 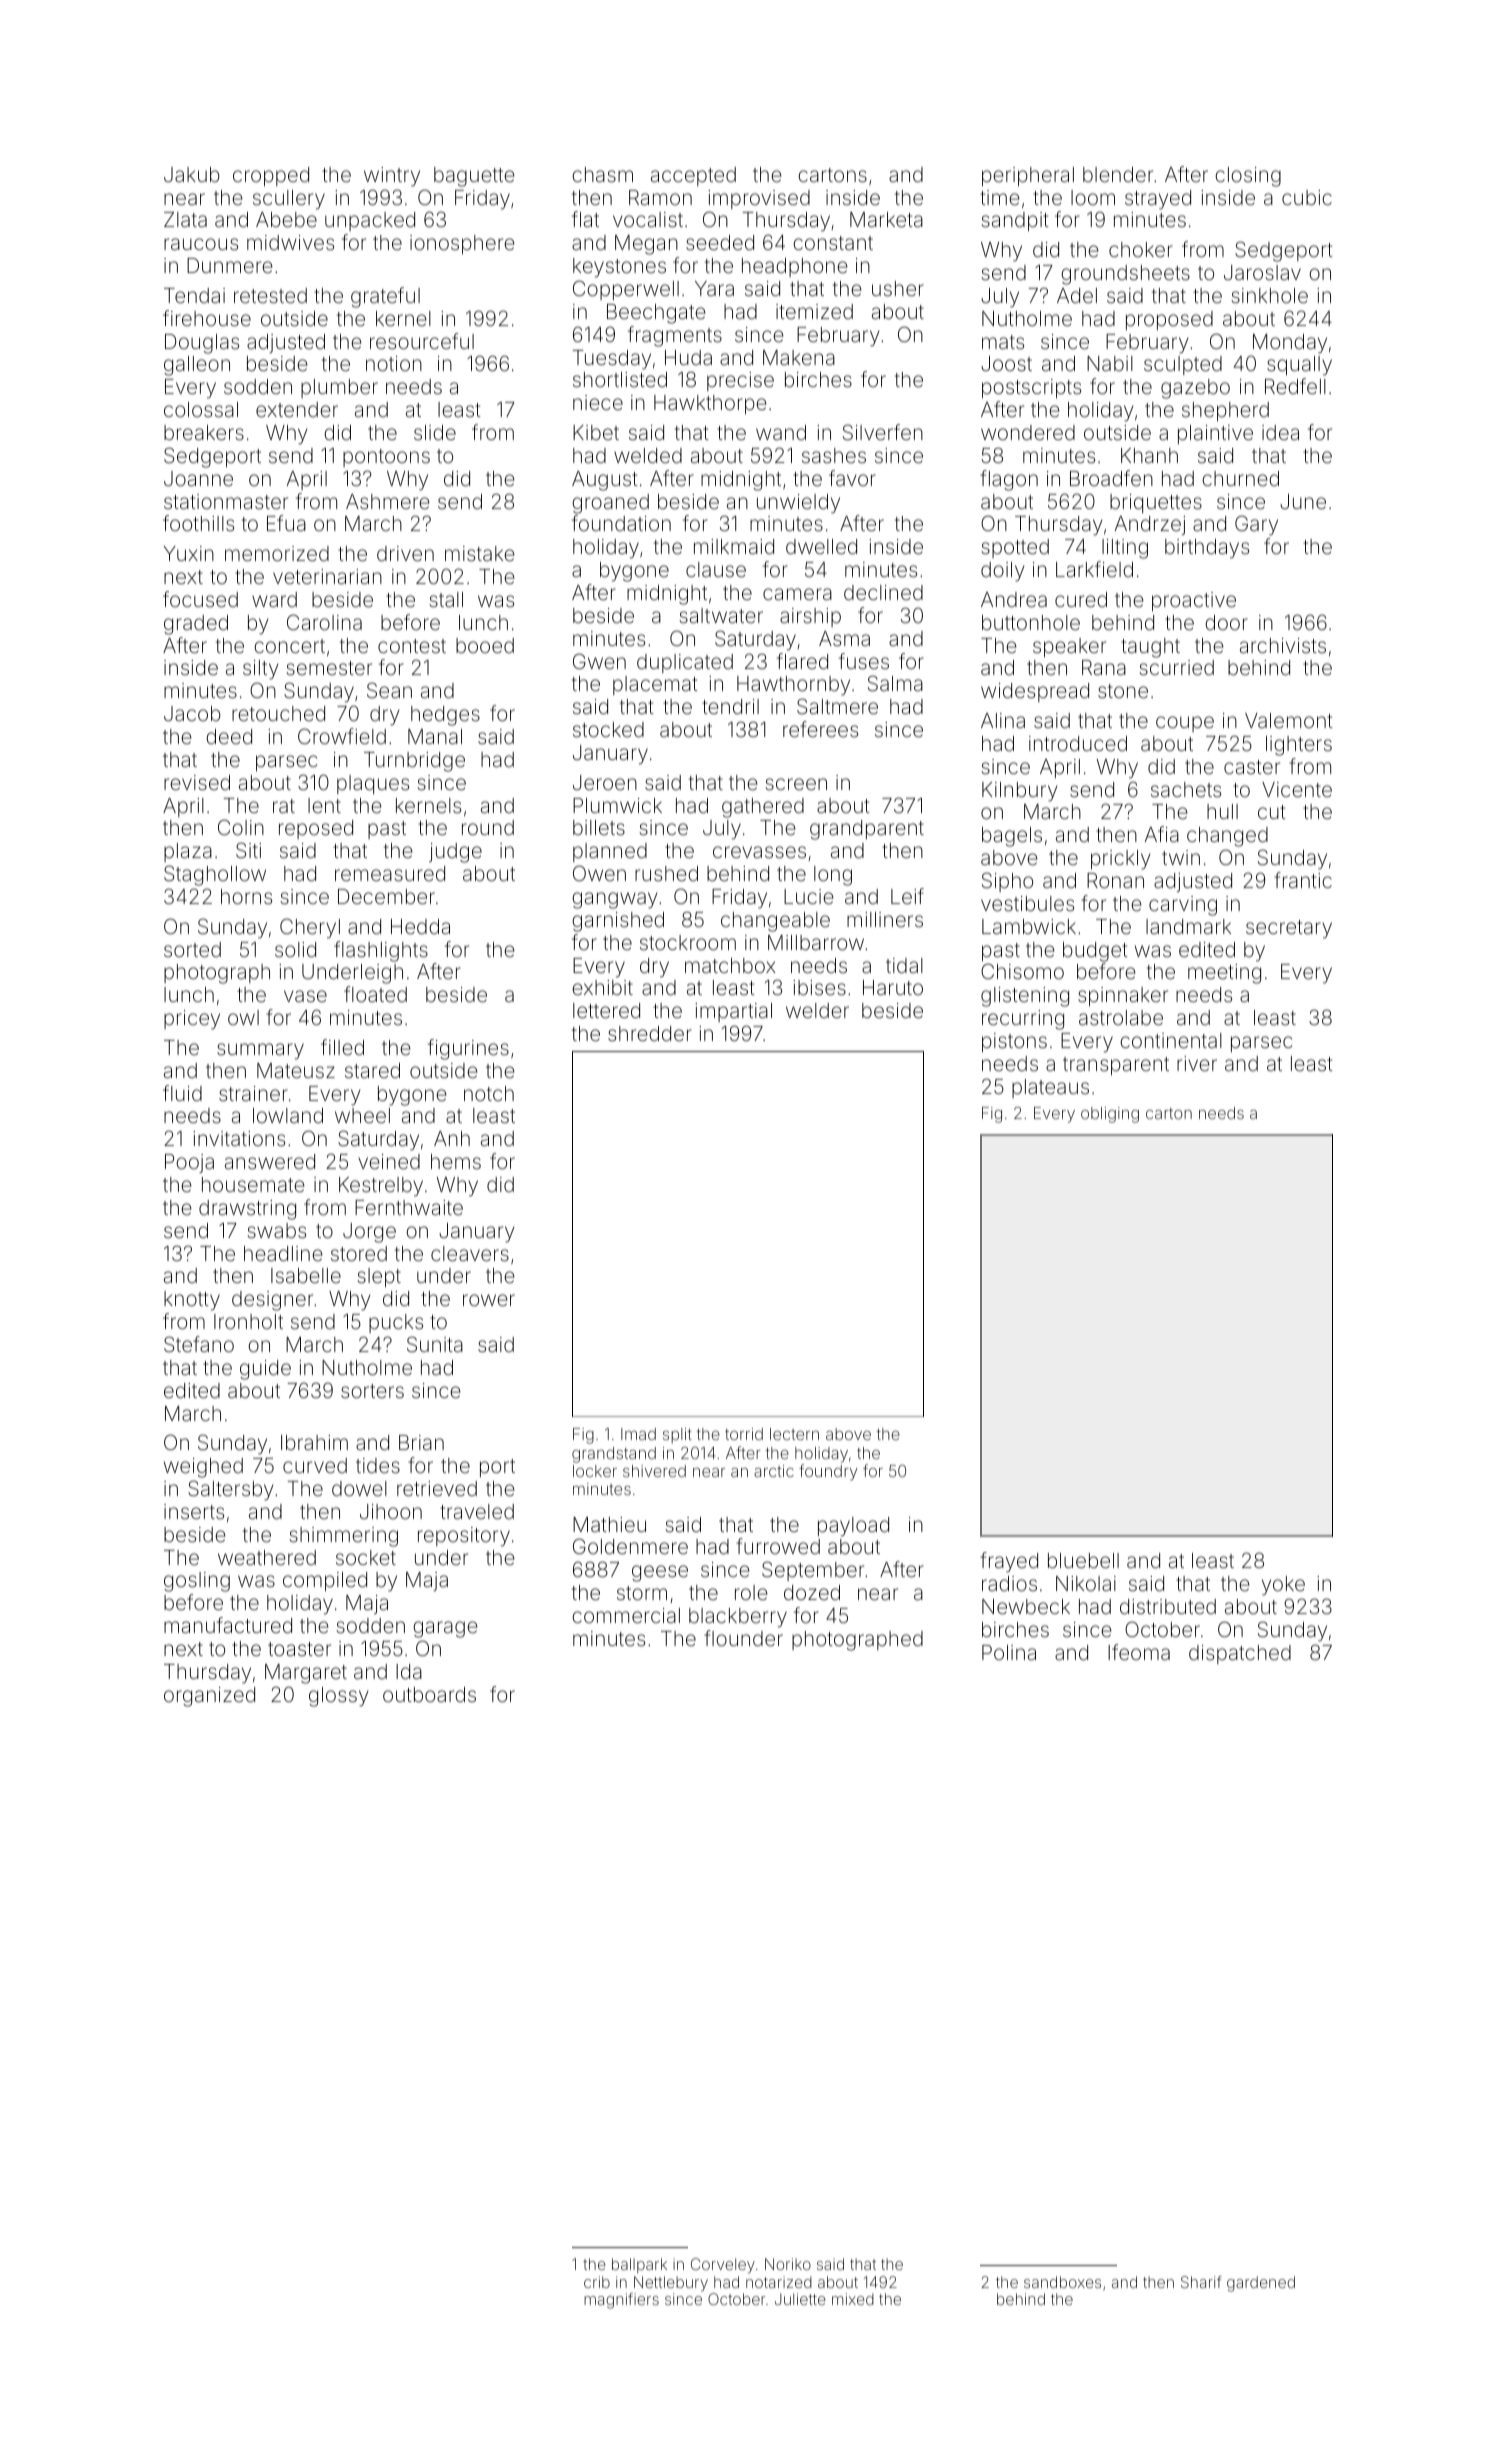 What do you see at coordinates (733, 1012) in the screenshot?
I see `impartial` at bounding box center [733, 1012].
